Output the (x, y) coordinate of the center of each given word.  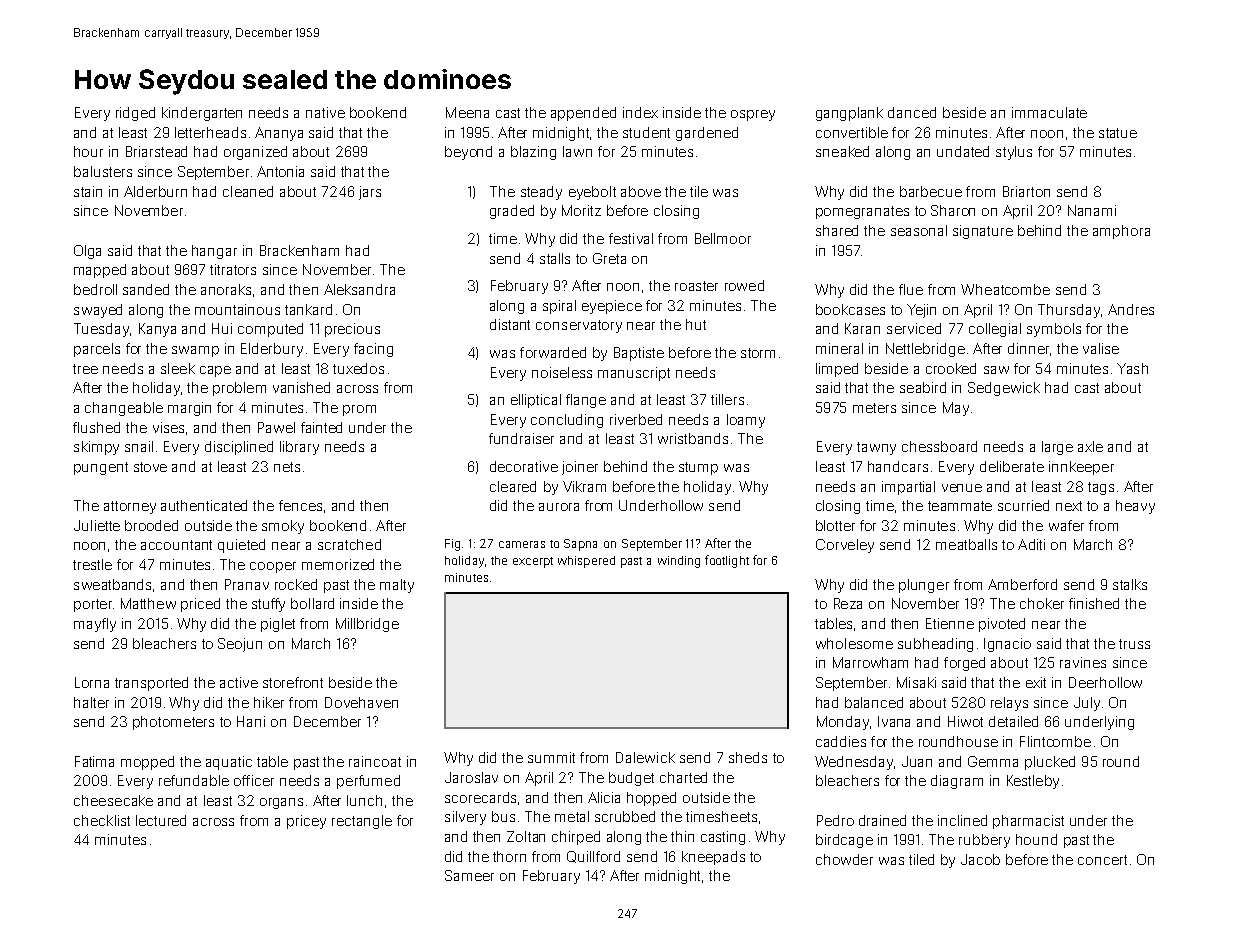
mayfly (95, 625)
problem (239, 389)
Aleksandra (359, 289)
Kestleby (1033, 782)
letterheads (210, 132)
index (640, 112)
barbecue (931, 191)
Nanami (1092, 210)
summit (551, 757)
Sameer (469, 875)
